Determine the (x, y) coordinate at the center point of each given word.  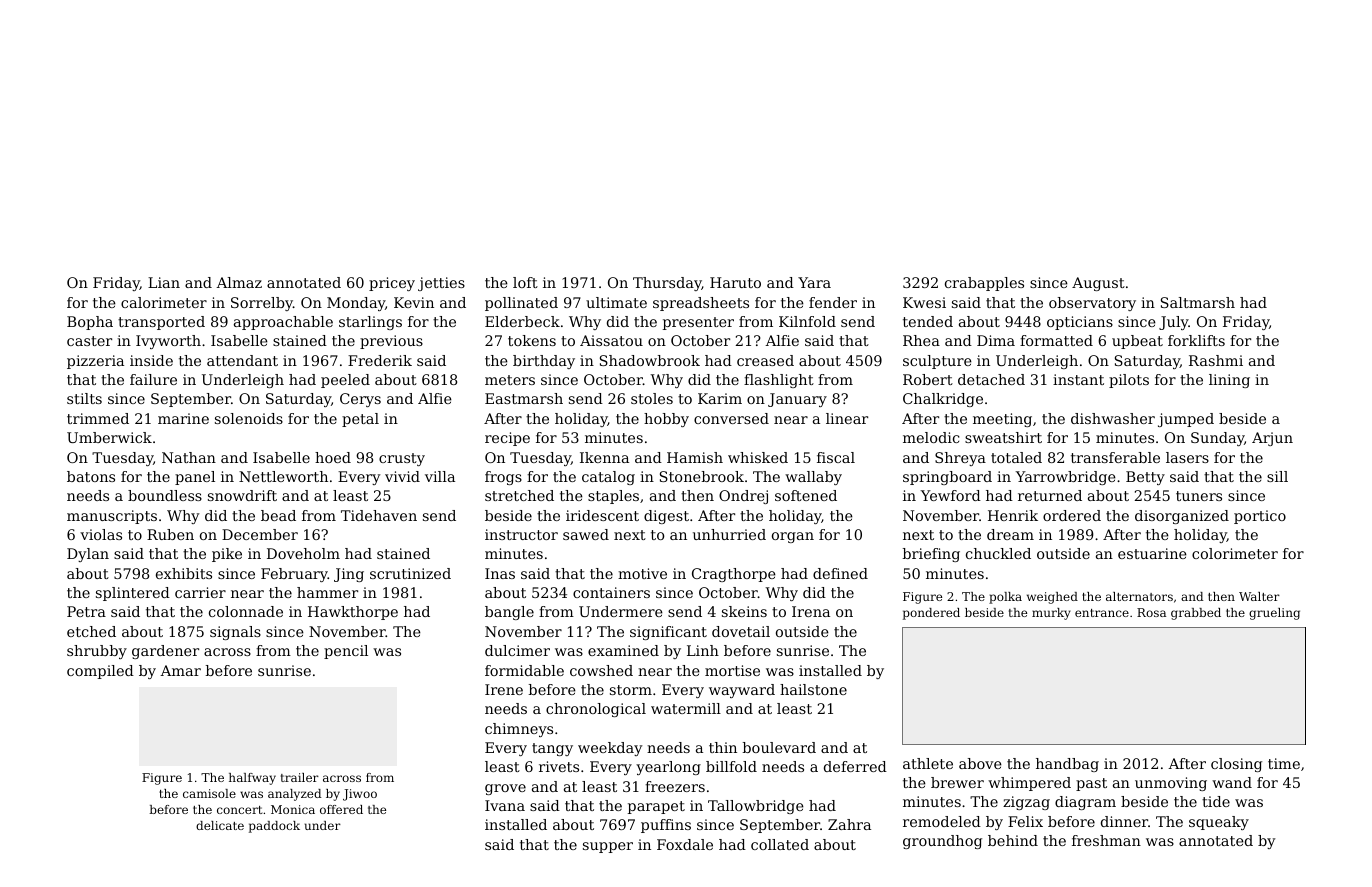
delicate (220, 825)
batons (91, 476)
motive (642, 573)
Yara (814, 282)
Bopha (90, 323)
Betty (1145, 478)
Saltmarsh (1198, 302)
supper (608, 847)
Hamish (695, 457)
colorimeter (1235, 553)
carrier (200, 592)
